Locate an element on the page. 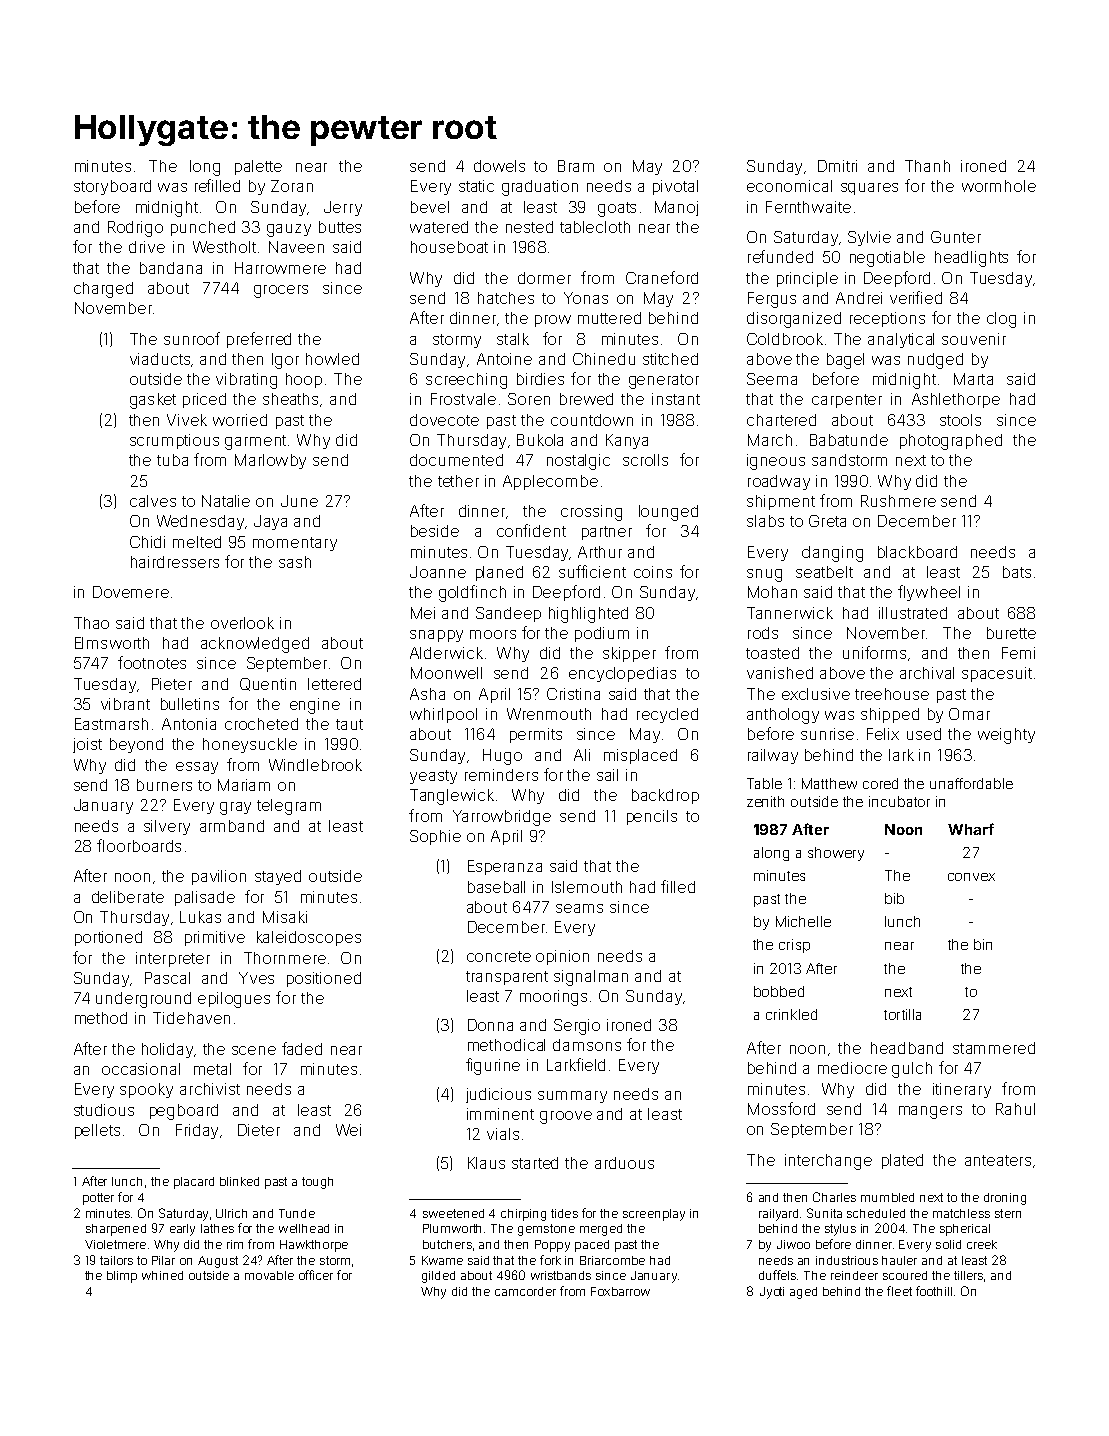 Image resolution: width=1109 pixels, height=1436 pixels. Jiwoo is located at coordinates (793, 1244).
